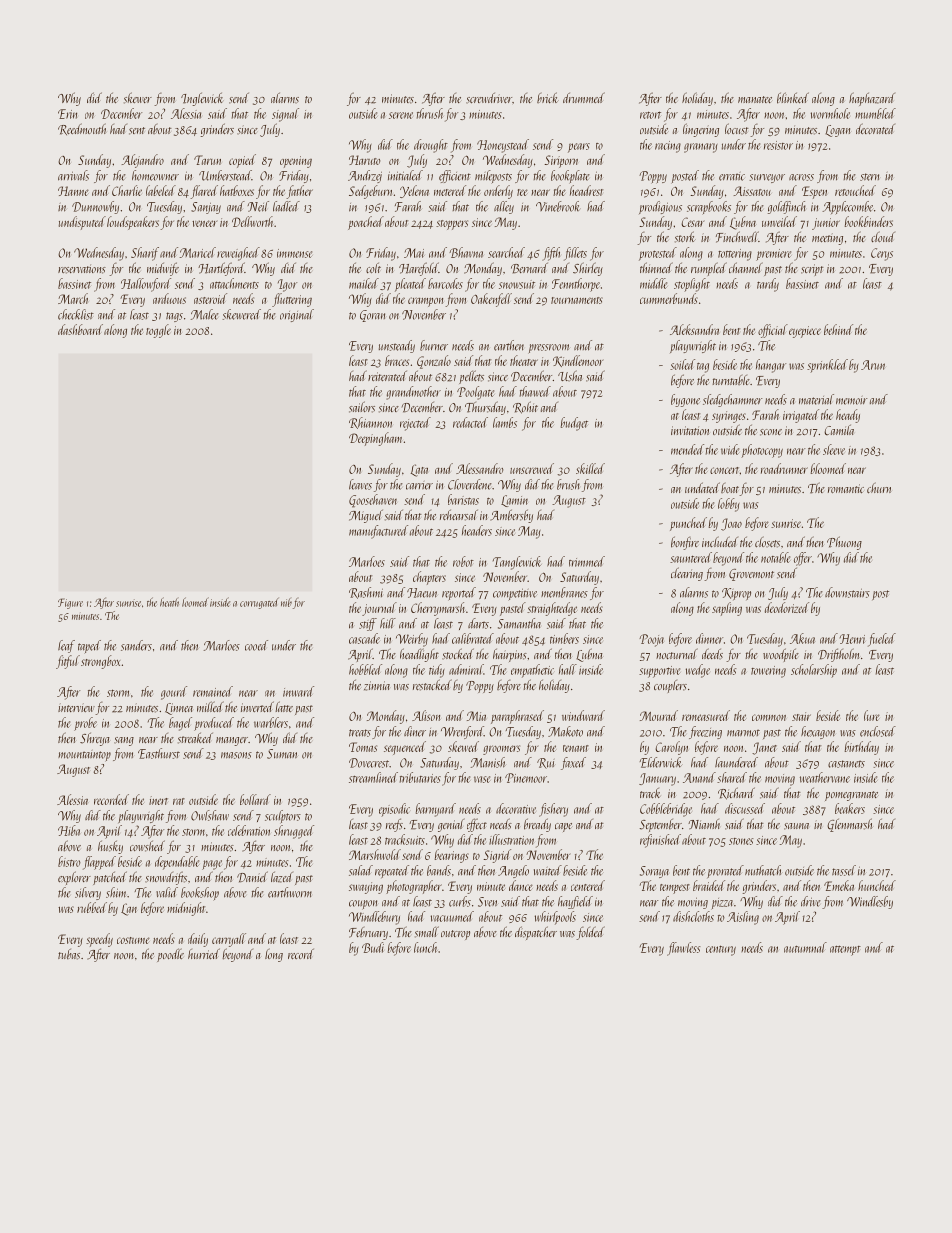  I want to click on offer, so click(803, 559).
